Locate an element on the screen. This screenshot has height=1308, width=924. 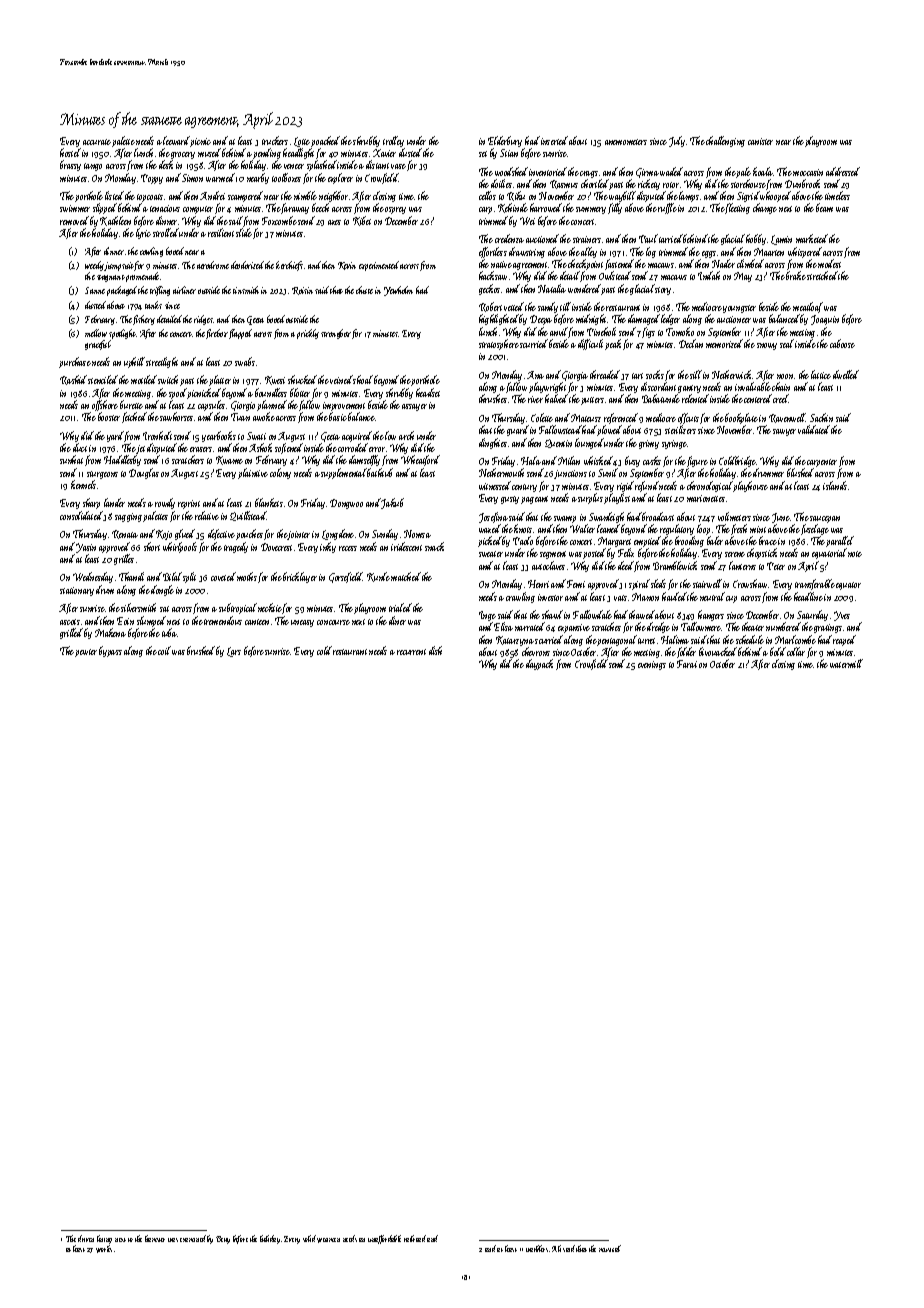
accurate is located at coordinates (97, 142).
